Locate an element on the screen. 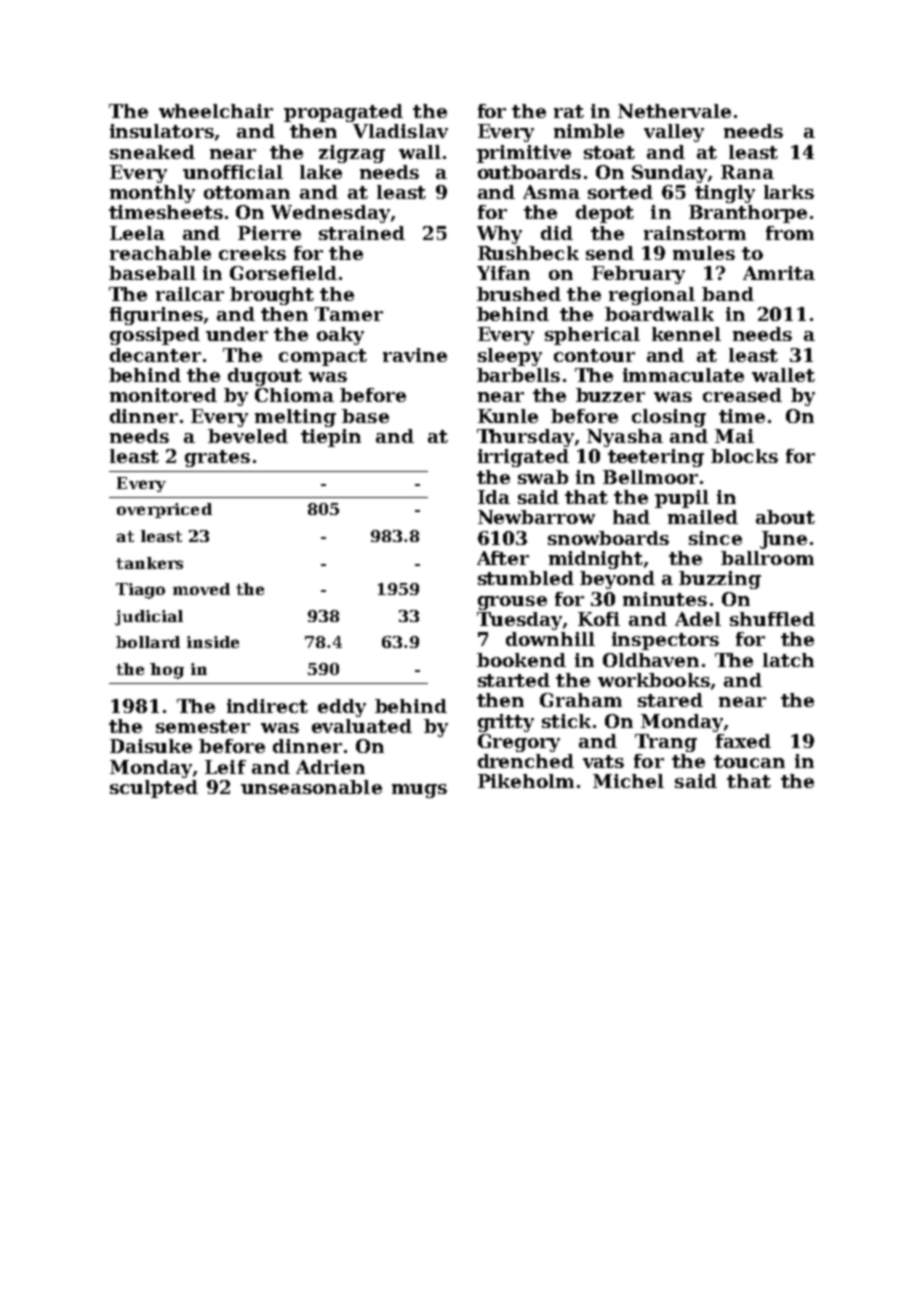 This screenshot has height=1308, width=924. drenched is located at coordinates (526, 761).
